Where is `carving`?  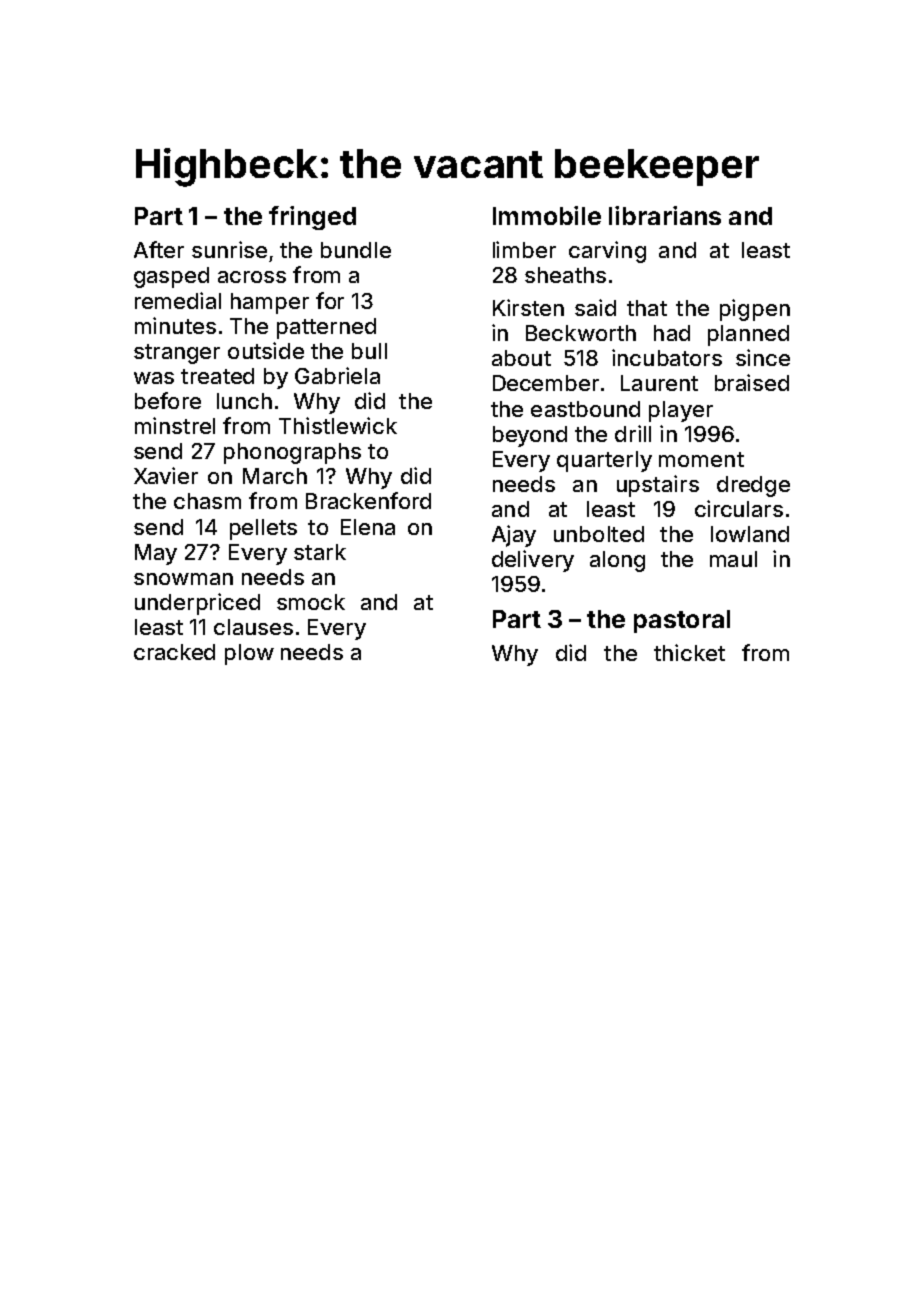 carving is located at coordinates (607, 252).
